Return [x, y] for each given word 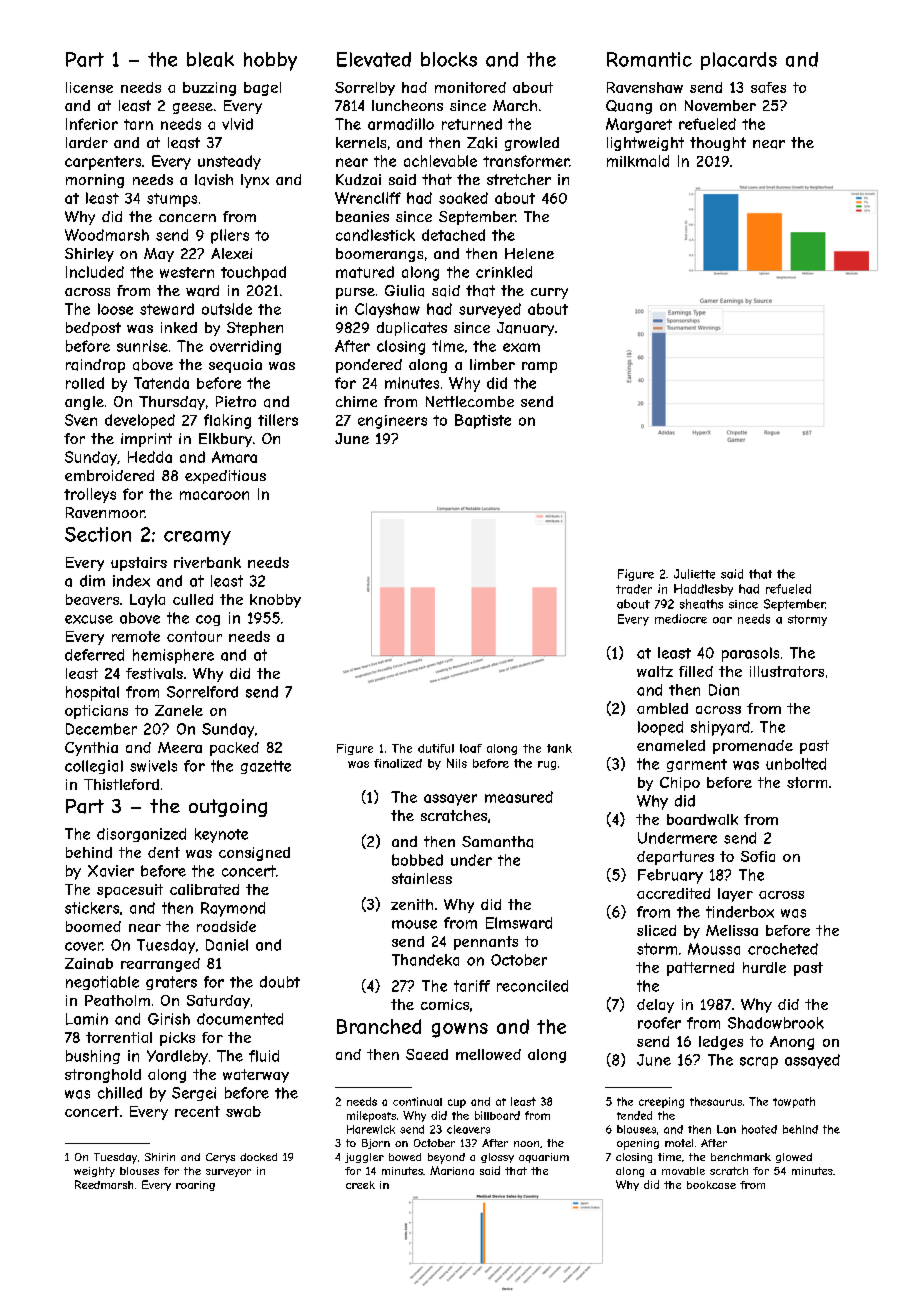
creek [360, 1185]
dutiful [436, 748]
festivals [154, 673]
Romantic [649, 59]
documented [240, 1019]
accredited [673, 893]
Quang [629, 107]
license [89, 87]
